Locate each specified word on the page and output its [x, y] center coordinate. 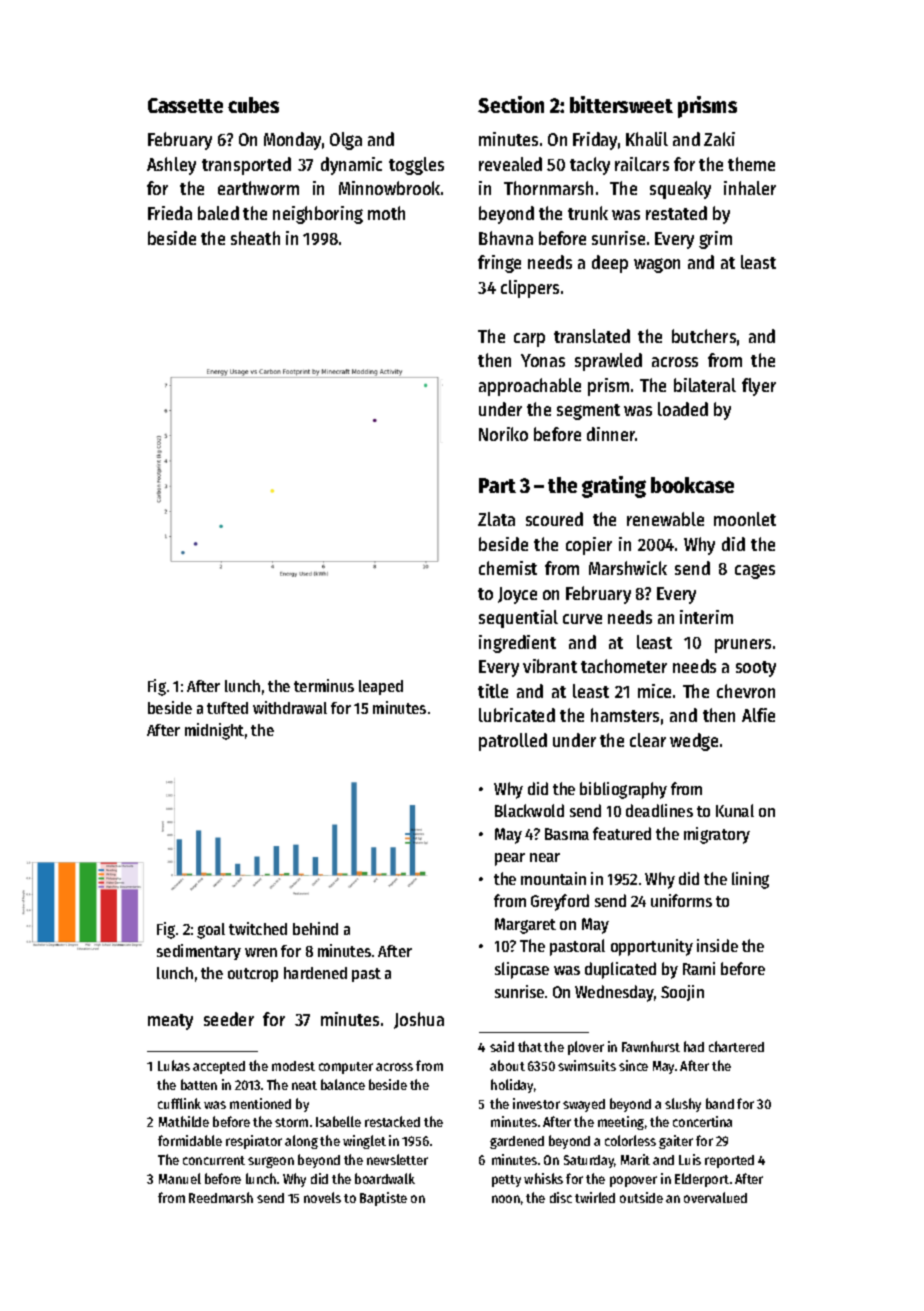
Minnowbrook [389, 188]
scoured [554, 519]
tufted [227, 708]
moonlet [745, 519]
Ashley [171, 166]
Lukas [174, 1065]
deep [610, 264]
